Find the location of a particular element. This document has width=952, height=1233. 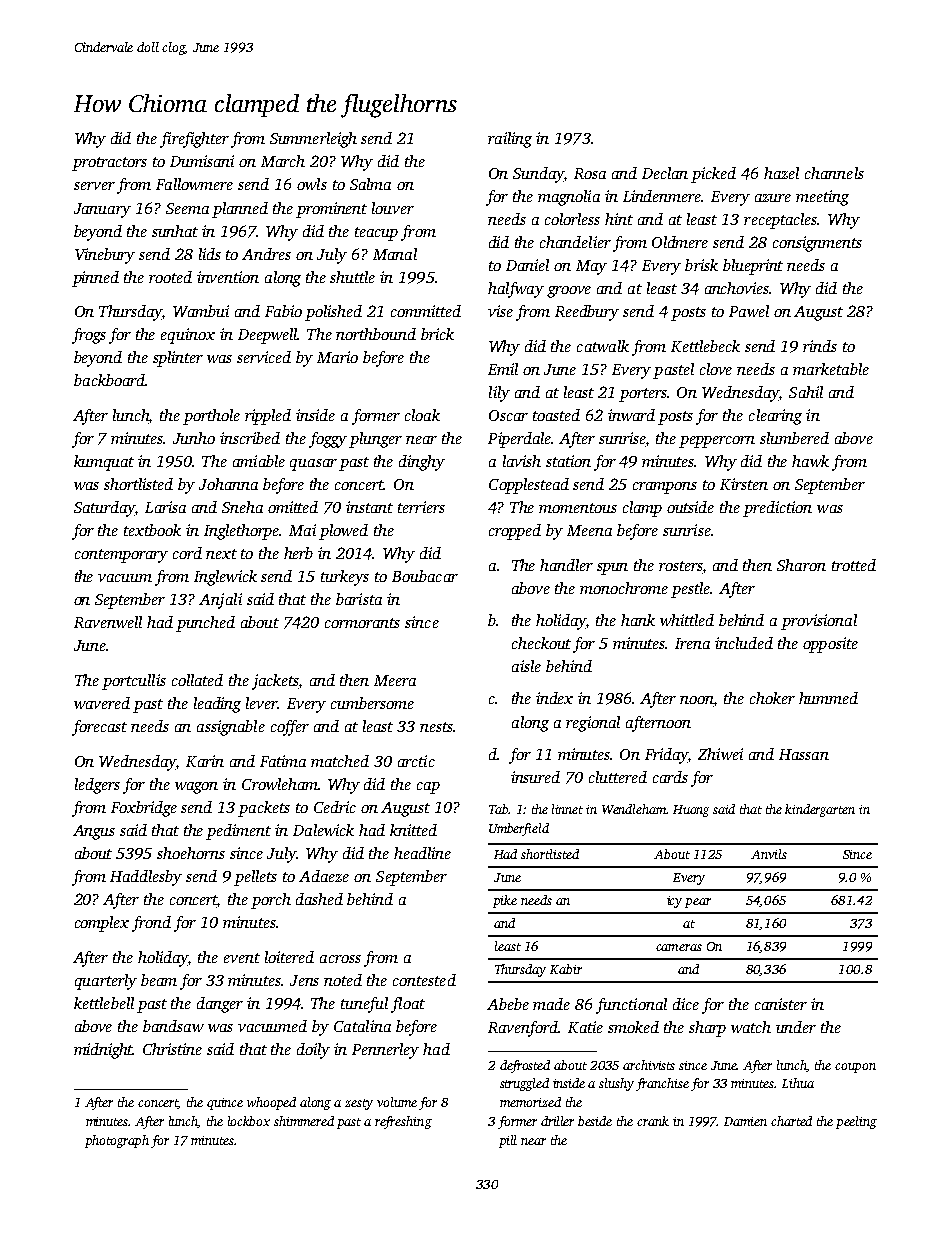

Catalina is located at coordinates (362, 1026).
